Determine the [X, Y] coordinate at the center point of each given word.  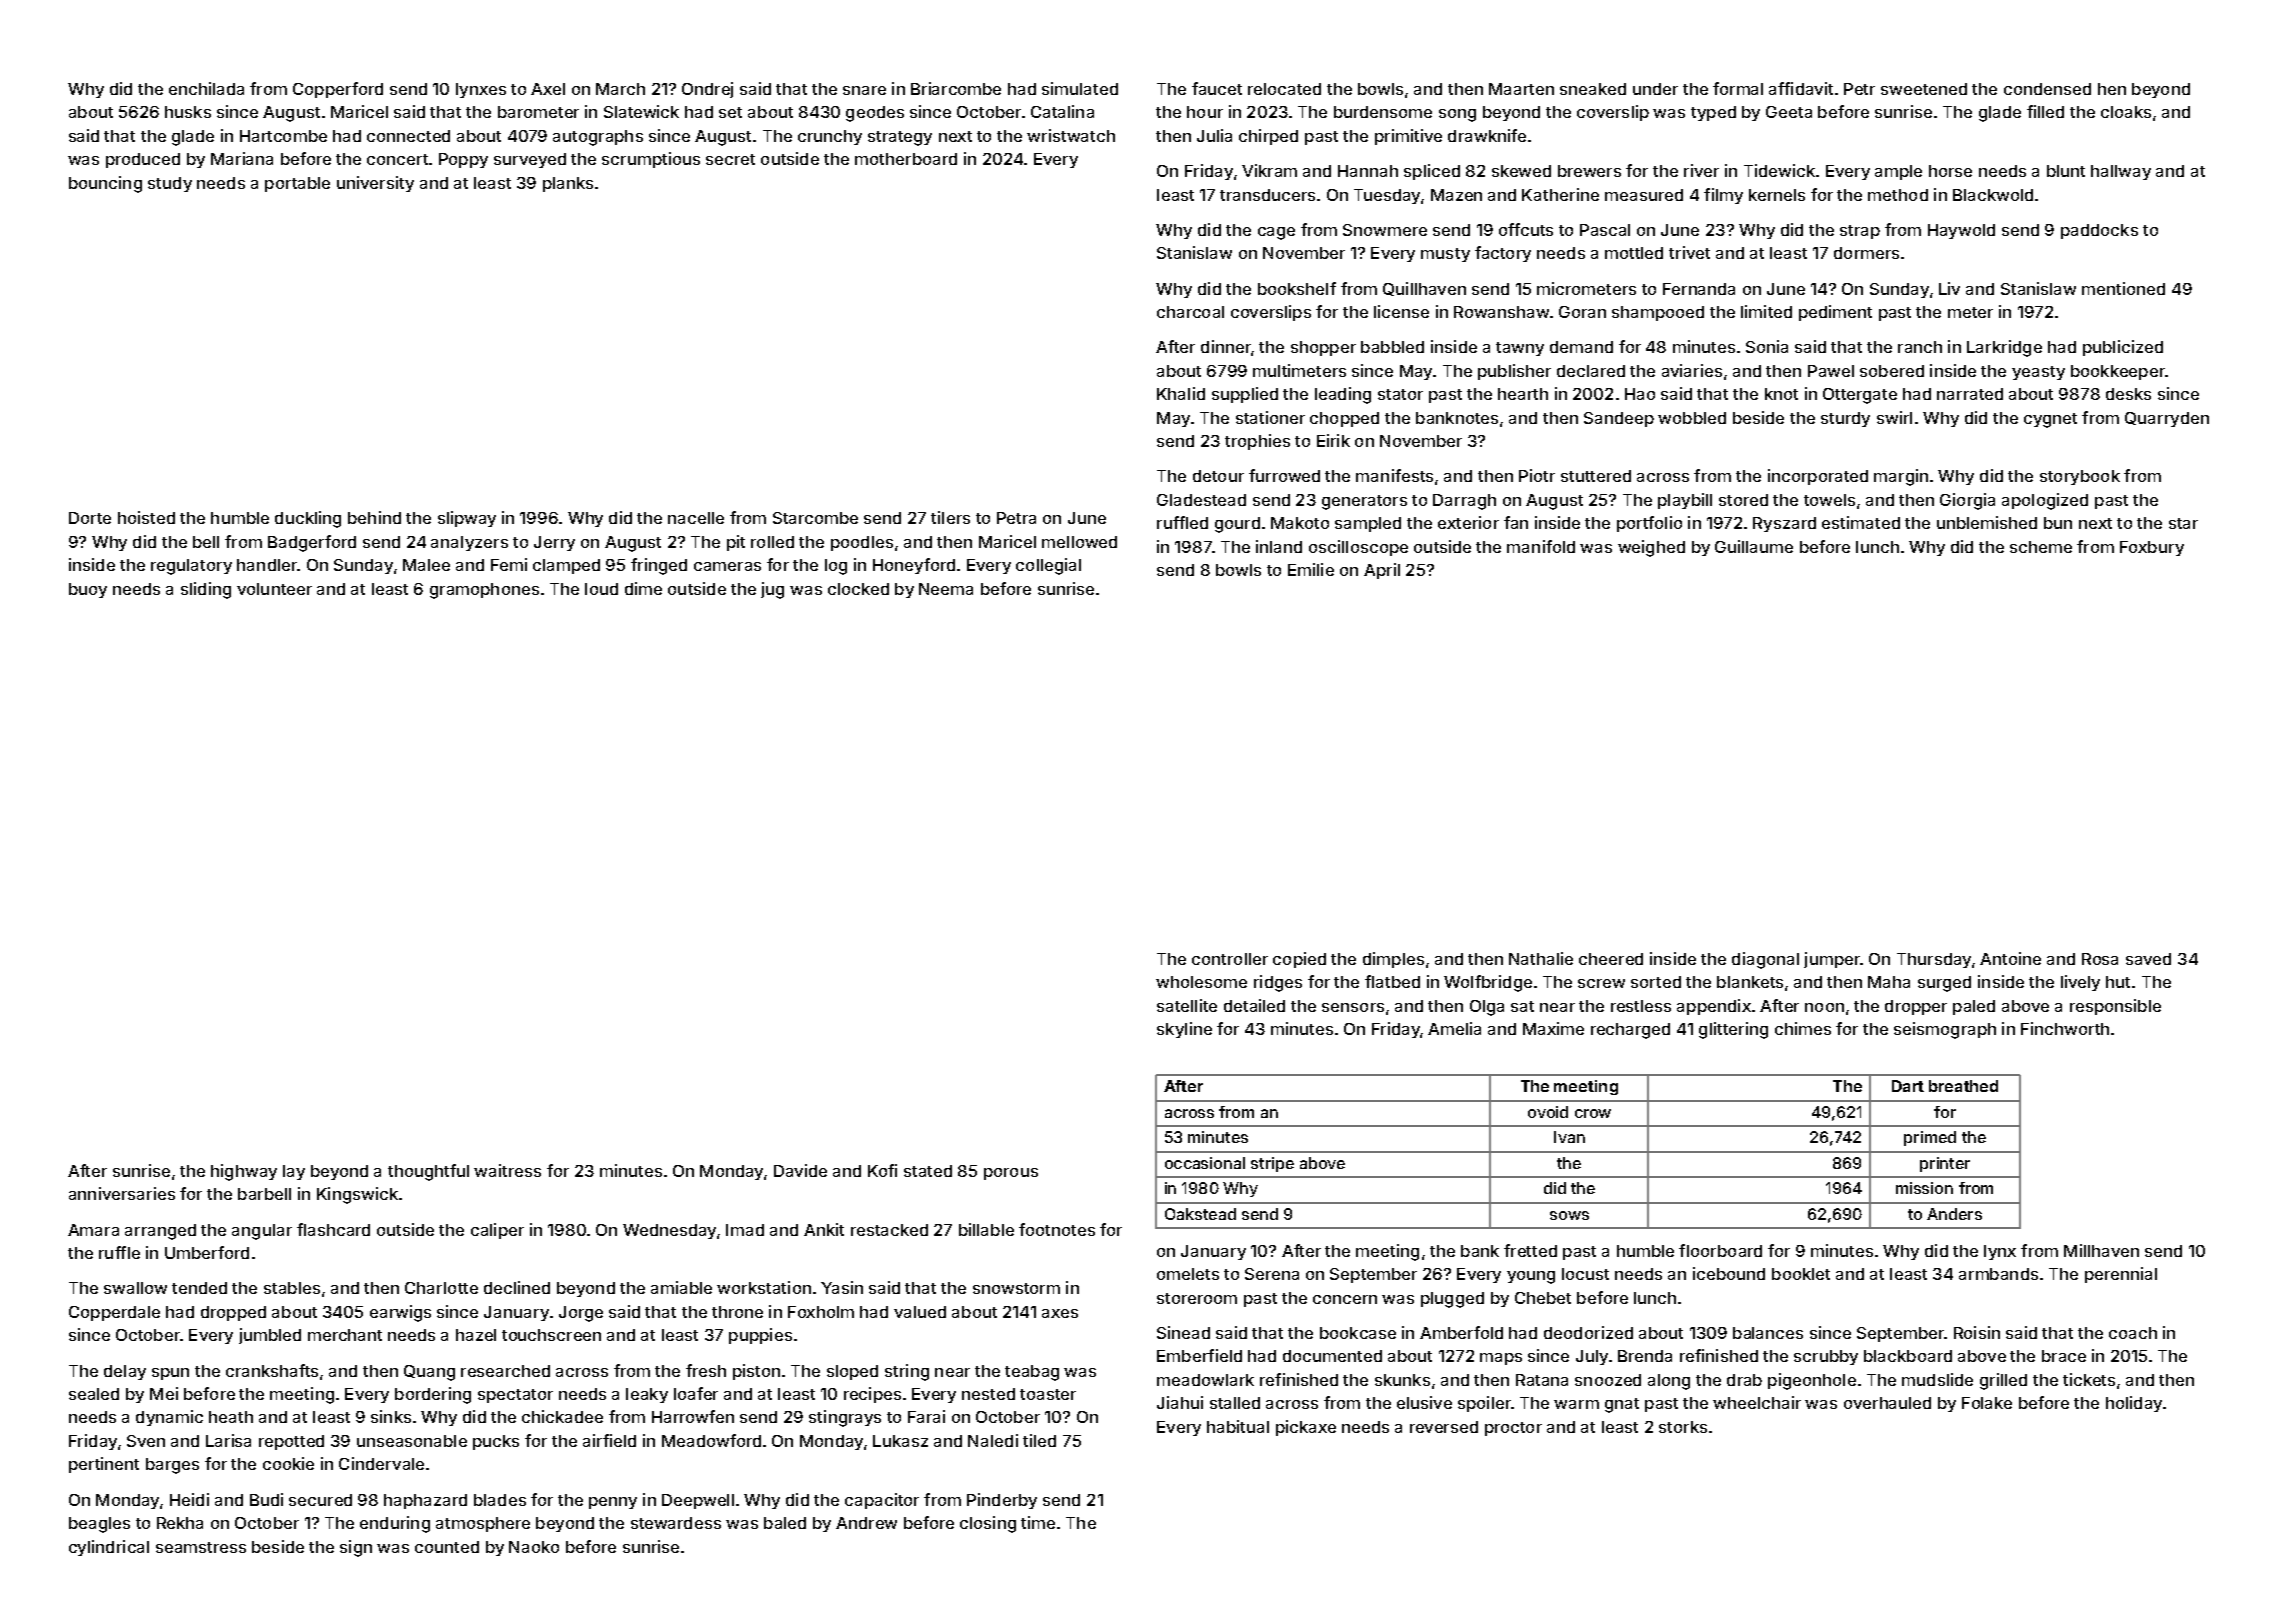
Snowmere [1385, 230]
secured [320, 1500]
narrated [1970, 394]
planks [568, 184]
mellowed [1079, 542]
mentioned [2123, 288]
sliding [206, 590]
